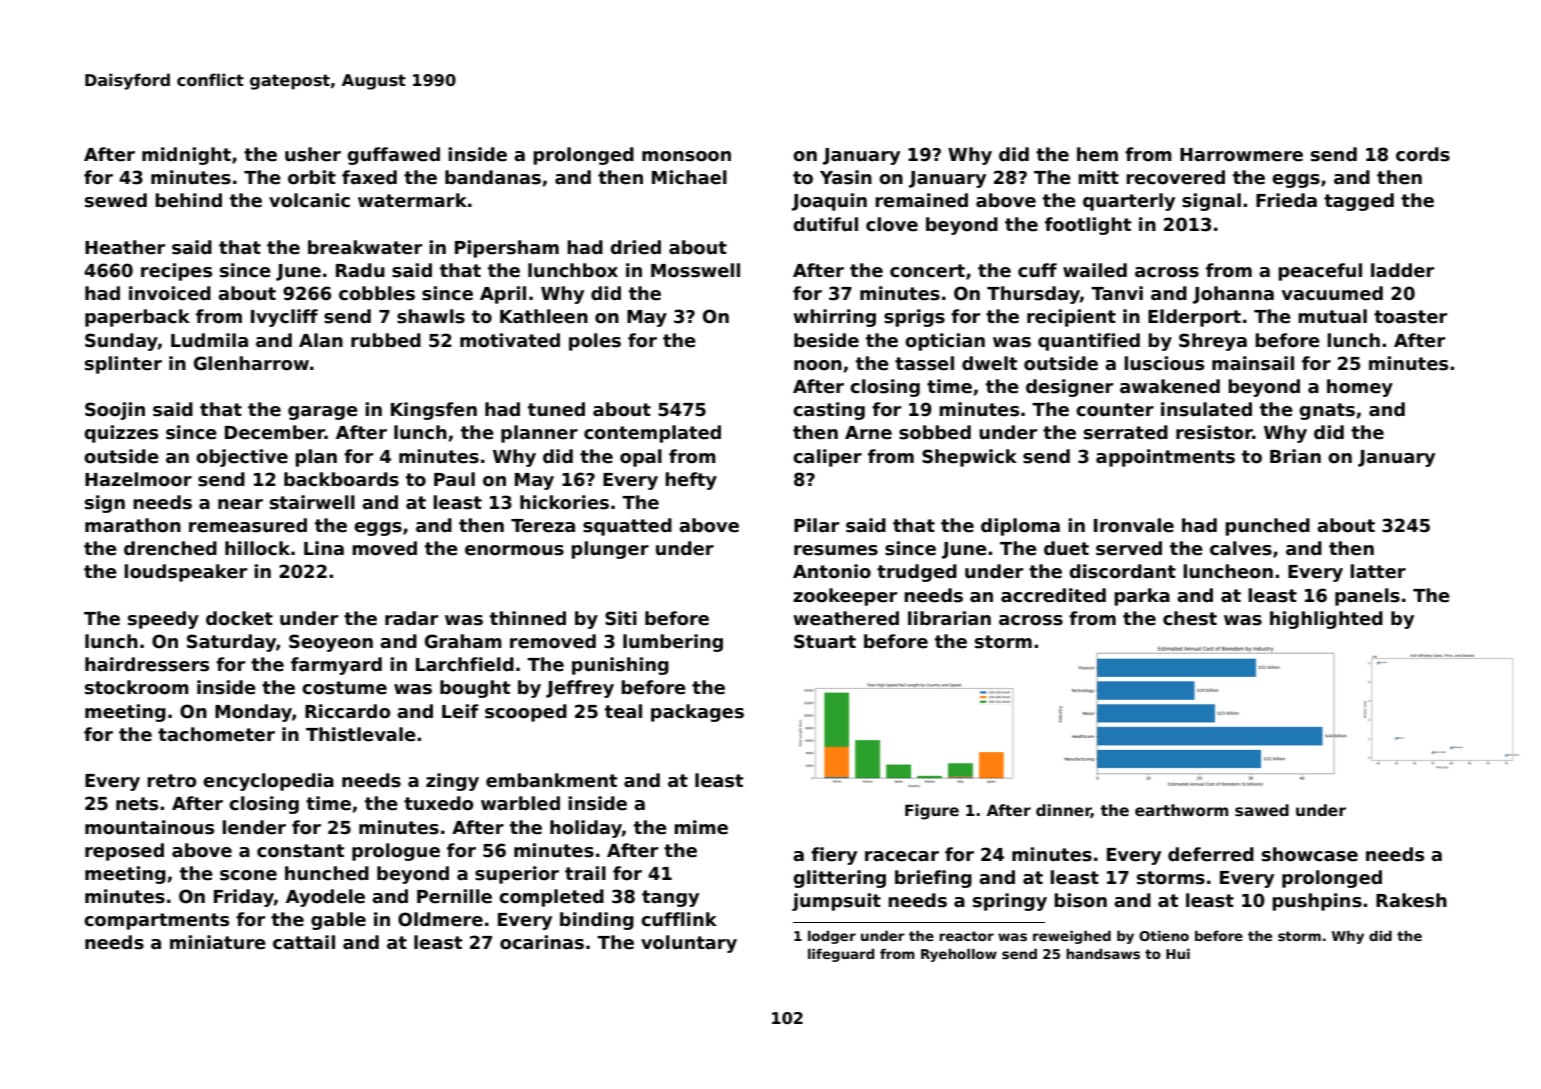 This document has width=1541, height=1089. What do you see at coordinates (1097, 154) in the document?
I see `hem` at bounding box center [1097, 154].
